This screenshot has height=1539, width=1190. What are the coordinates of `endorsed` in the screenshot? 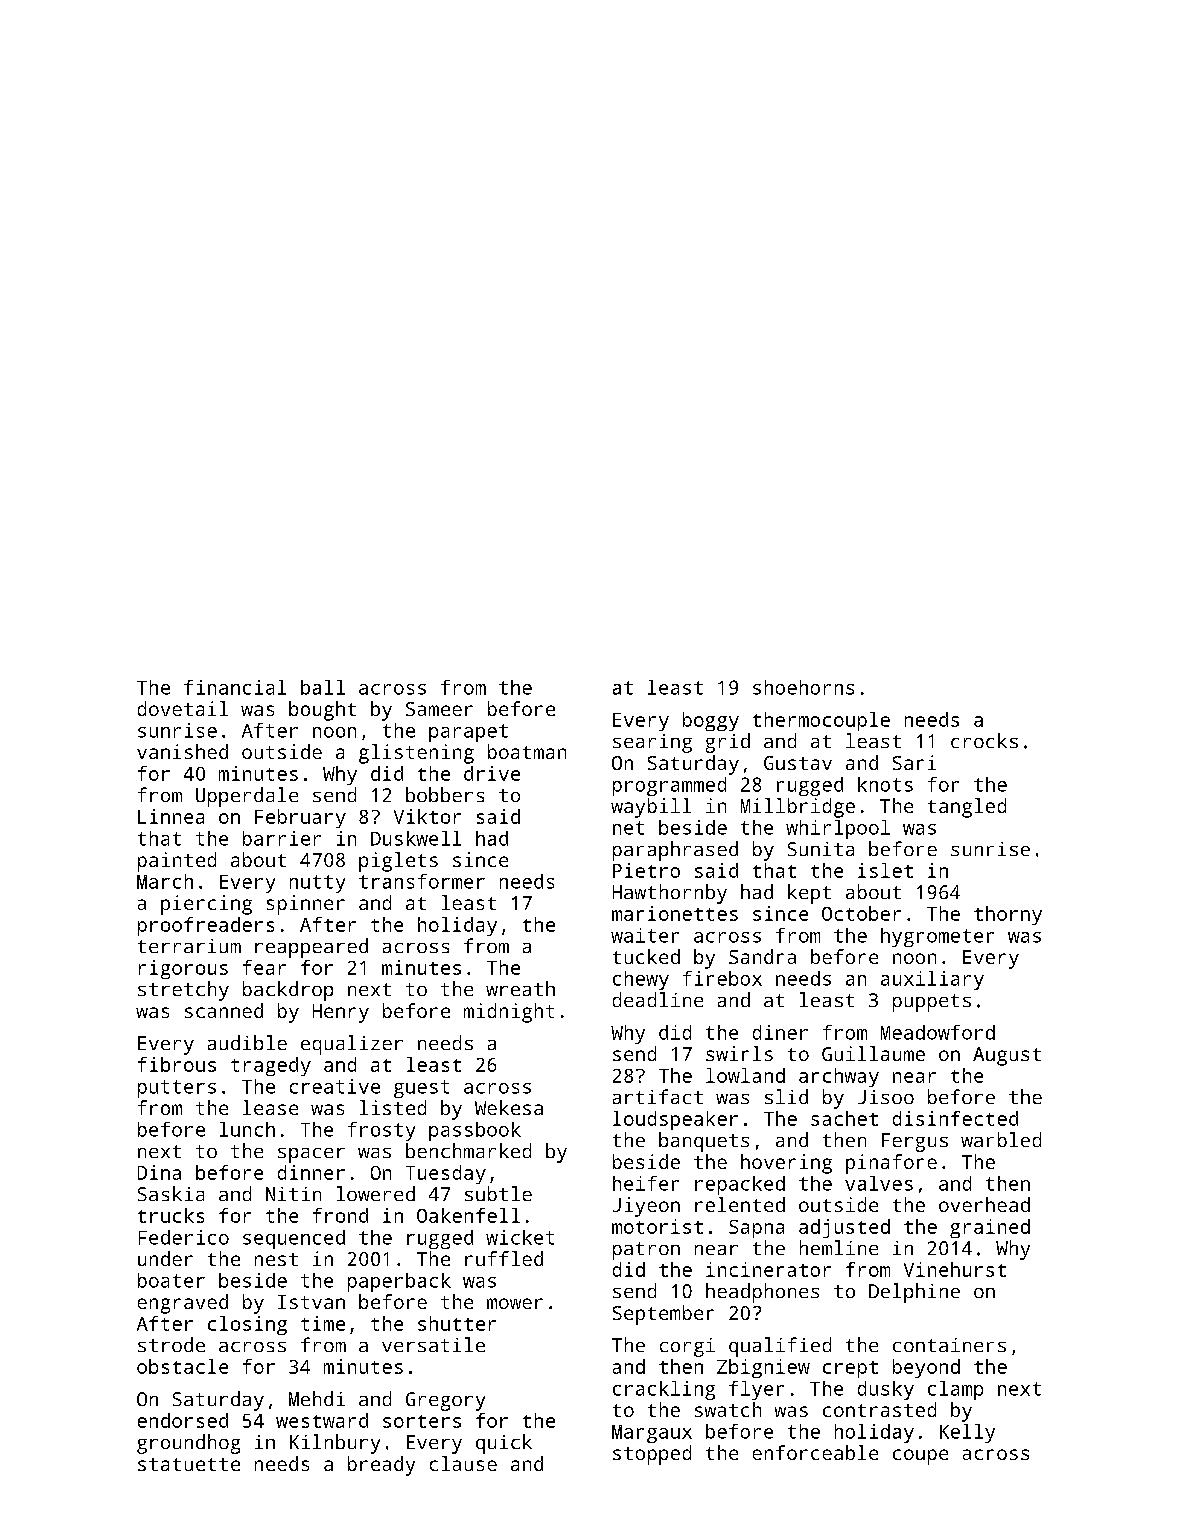 It's located at (183, 1420).
